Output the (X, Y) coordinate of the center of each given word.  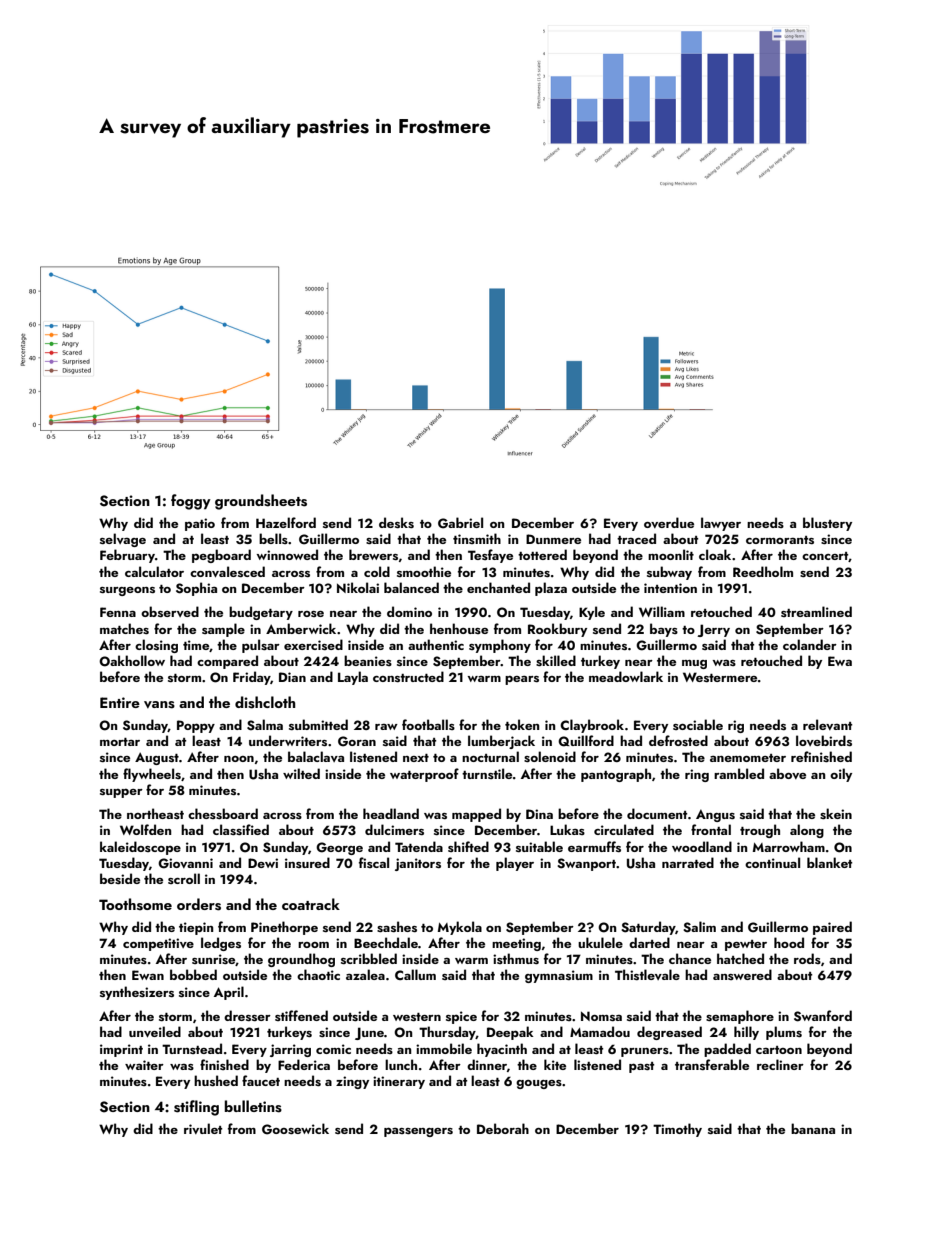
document (657, 813)
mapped (476, 815)
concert (825, 556)
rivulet (203, 1128)
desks (396, 522)
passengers (418, 1132)
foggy (191, 502)
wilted (301, 773)
